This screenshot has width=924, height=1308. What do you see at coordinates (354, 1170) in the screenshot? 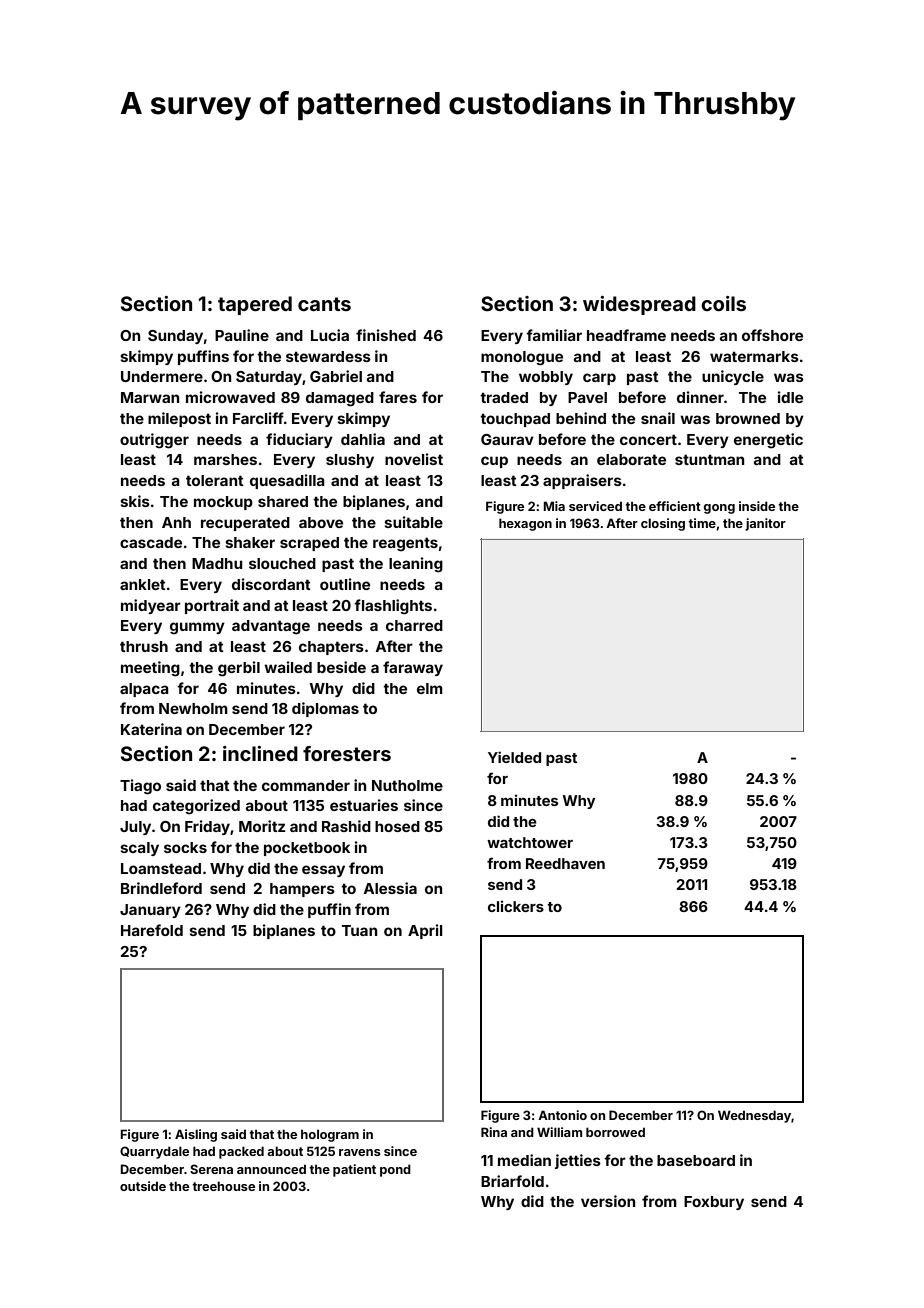
I see `patient` at bounding box center [354, 1170].
